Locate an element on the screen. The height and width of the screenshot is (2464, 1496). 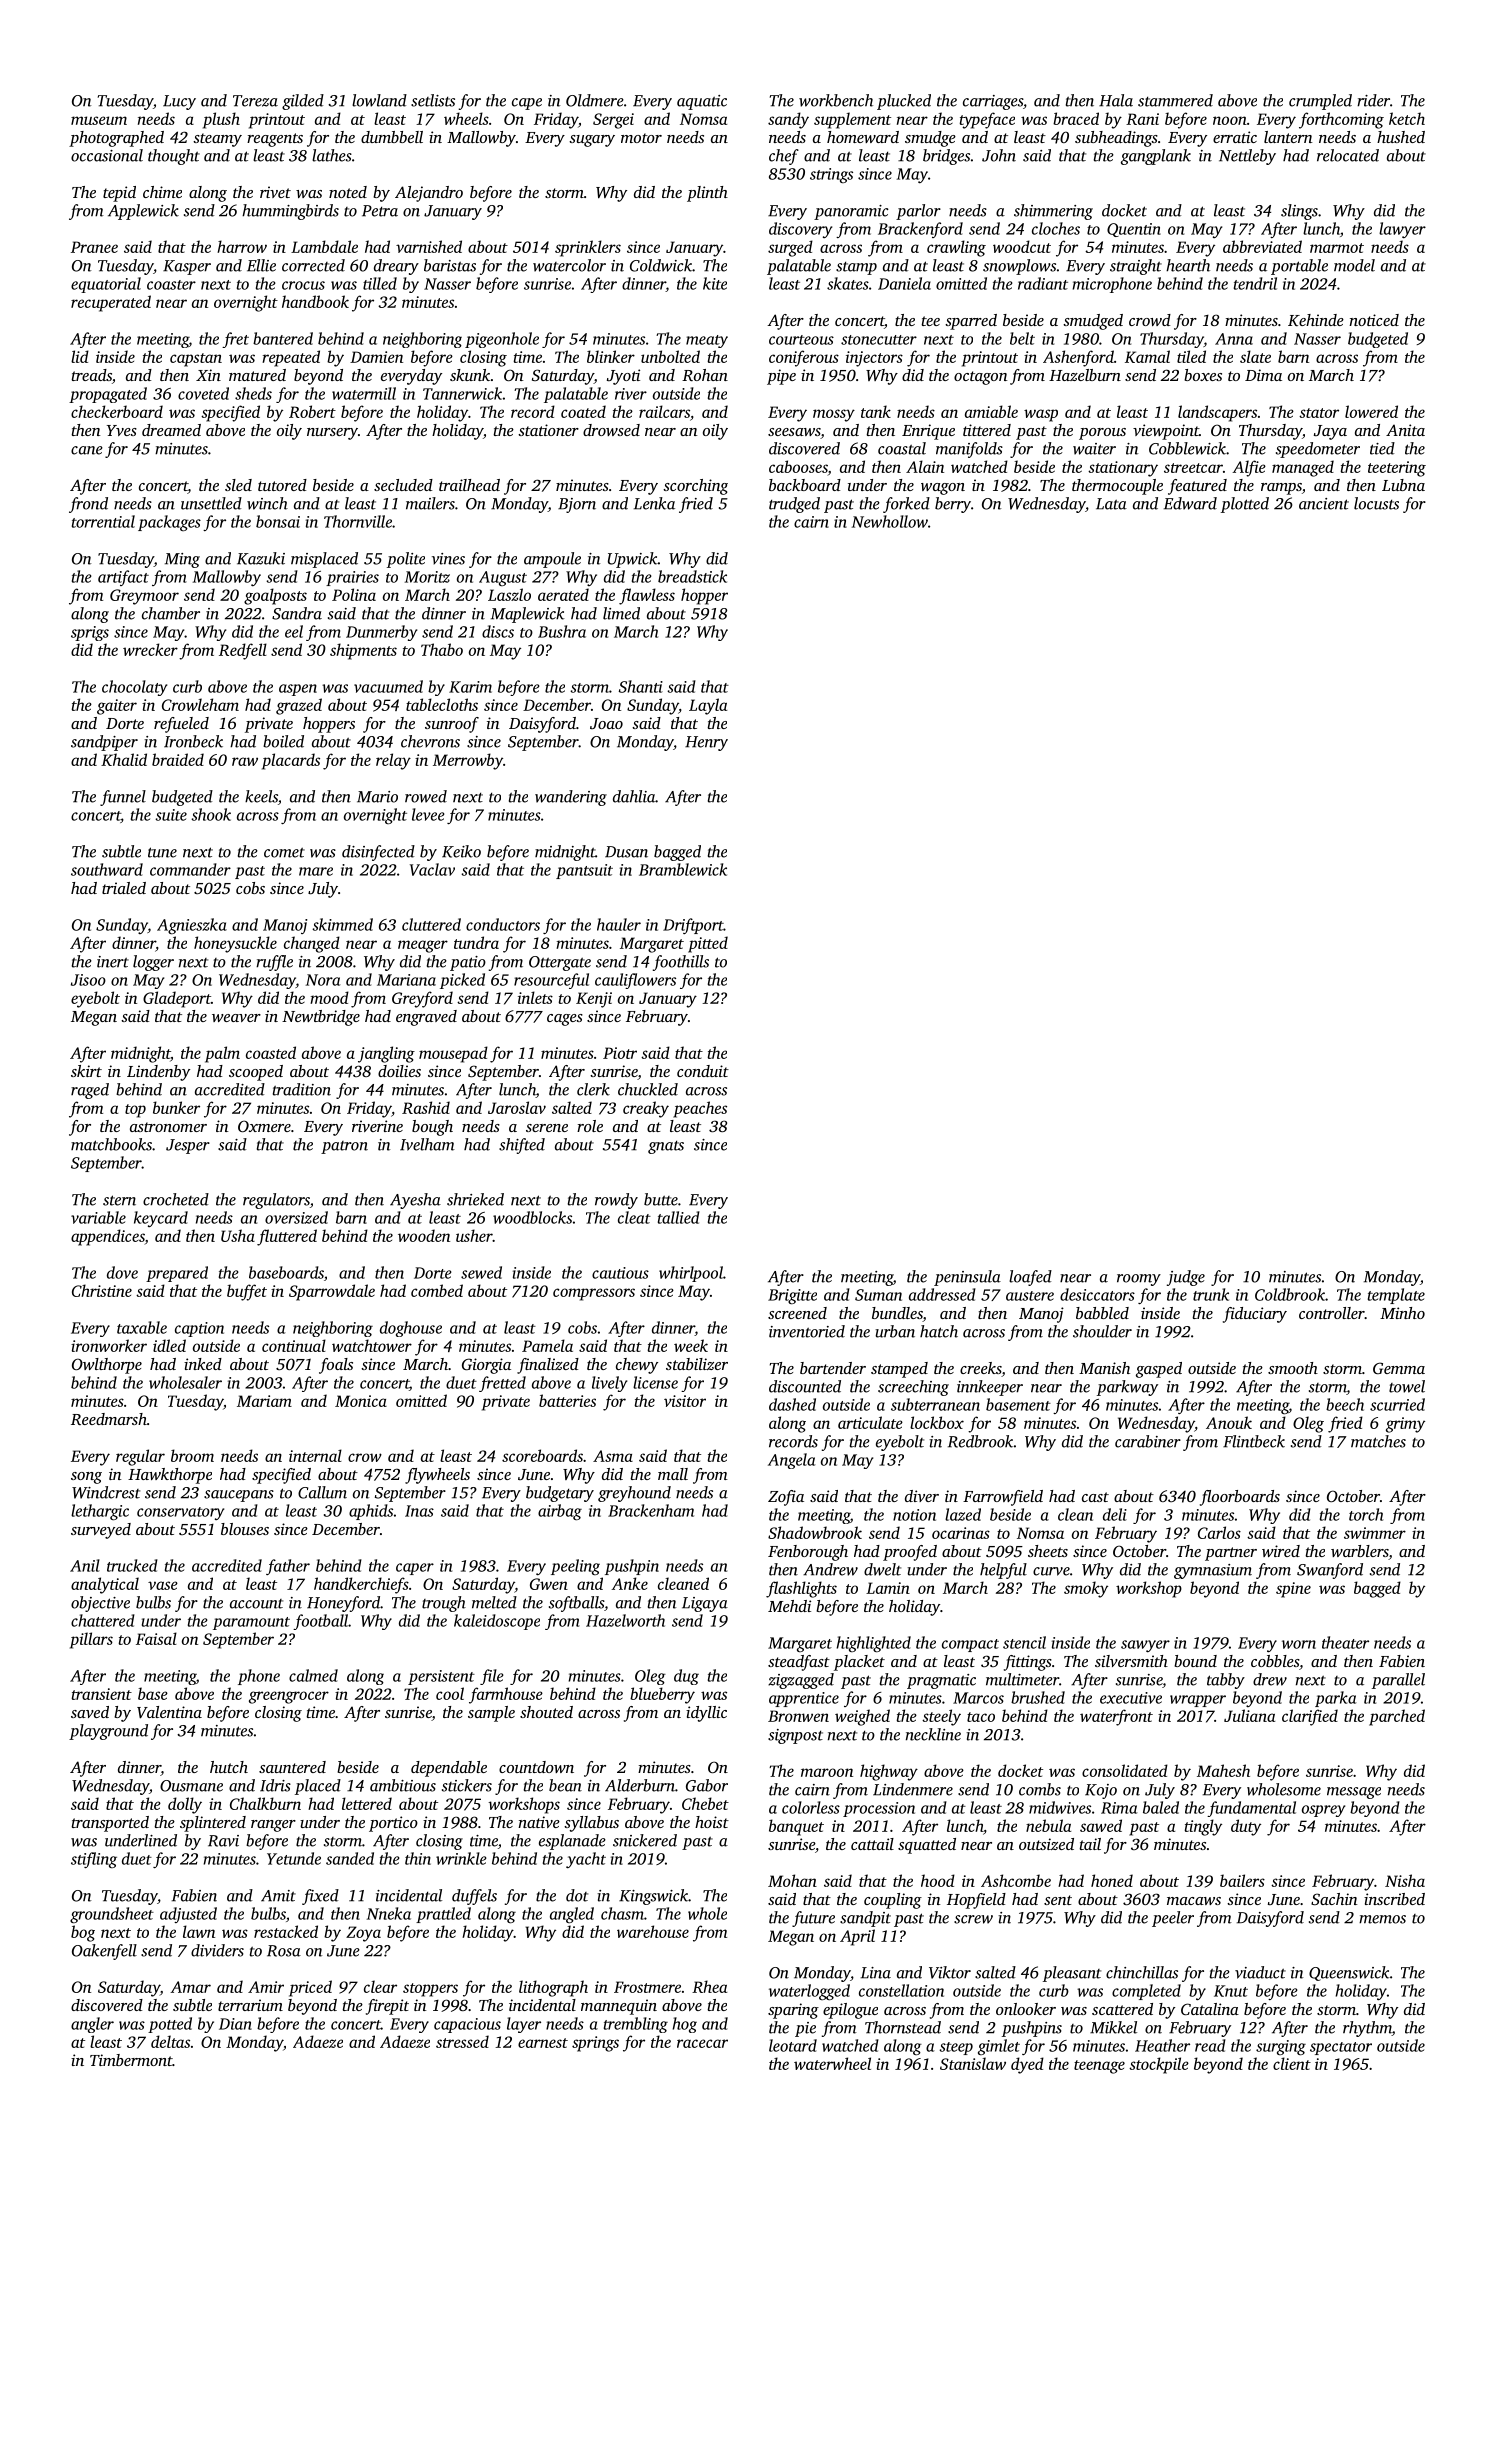
locusts is located at coordinates (1376, 503).
